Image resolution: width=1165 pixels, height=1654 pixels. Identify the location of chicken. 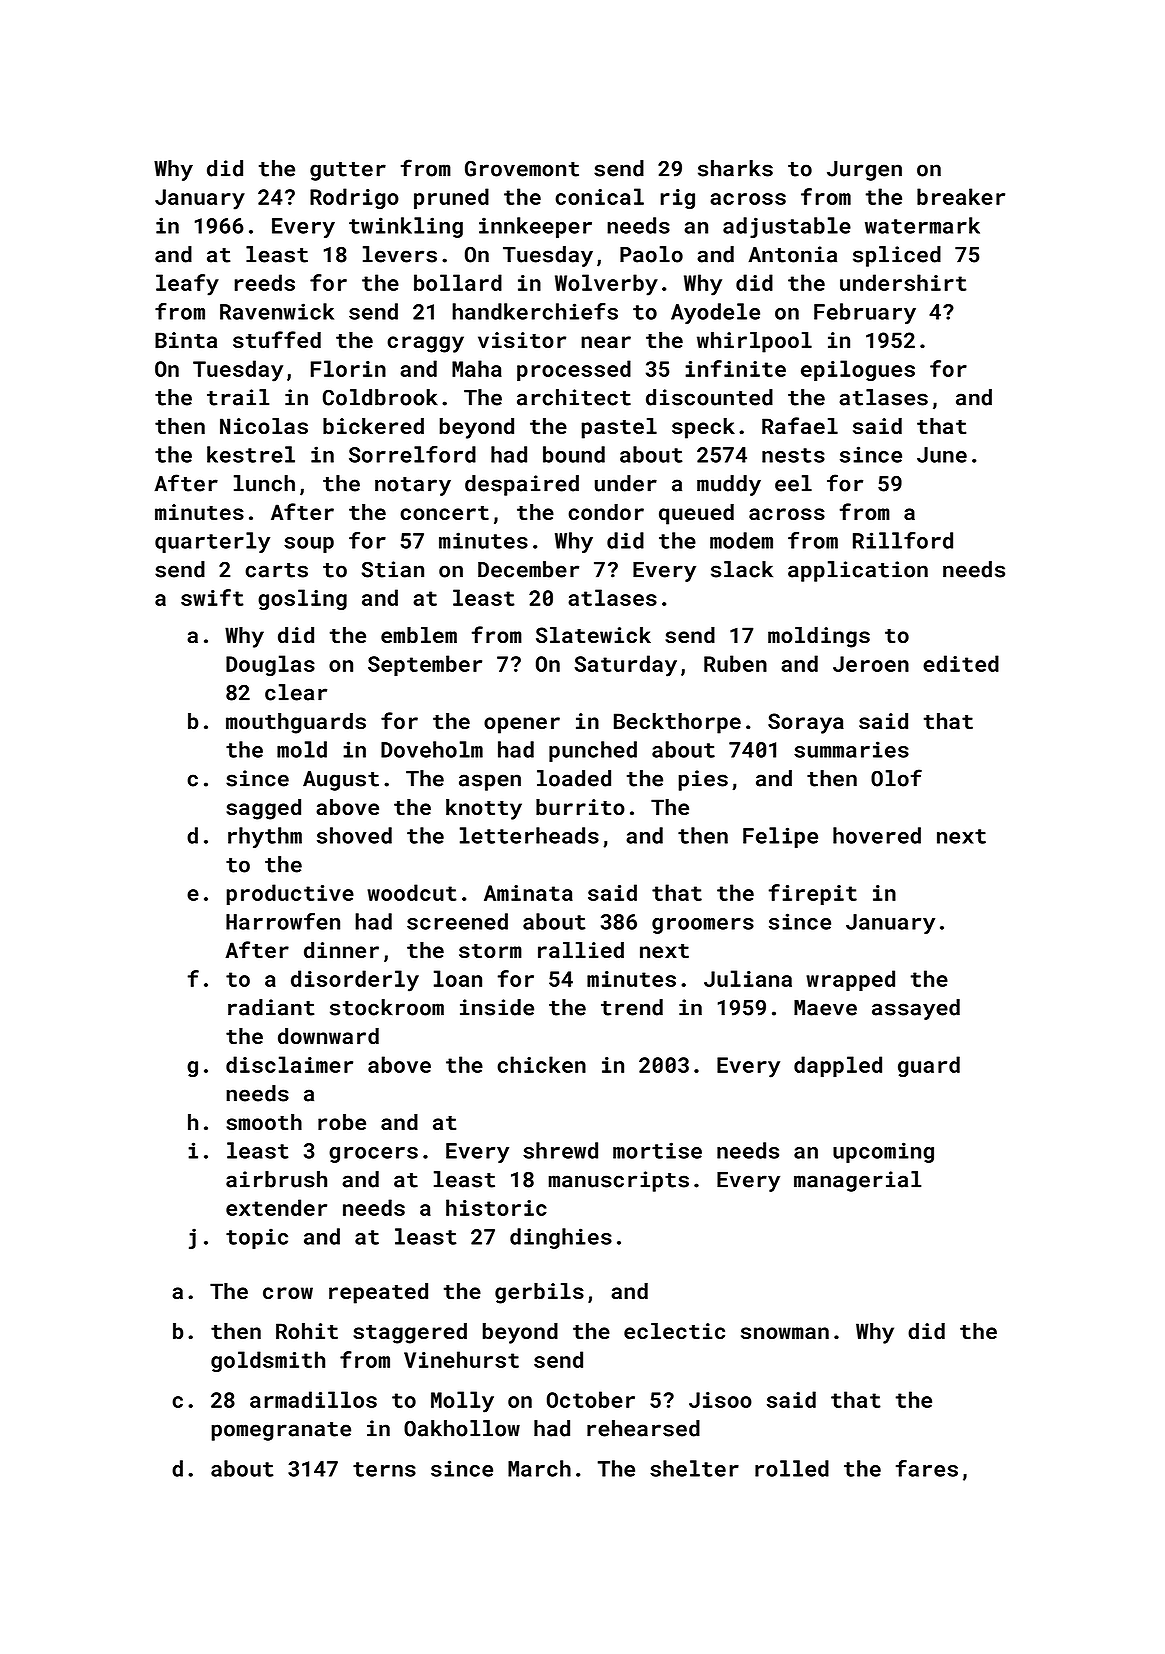
(541, 1064).
